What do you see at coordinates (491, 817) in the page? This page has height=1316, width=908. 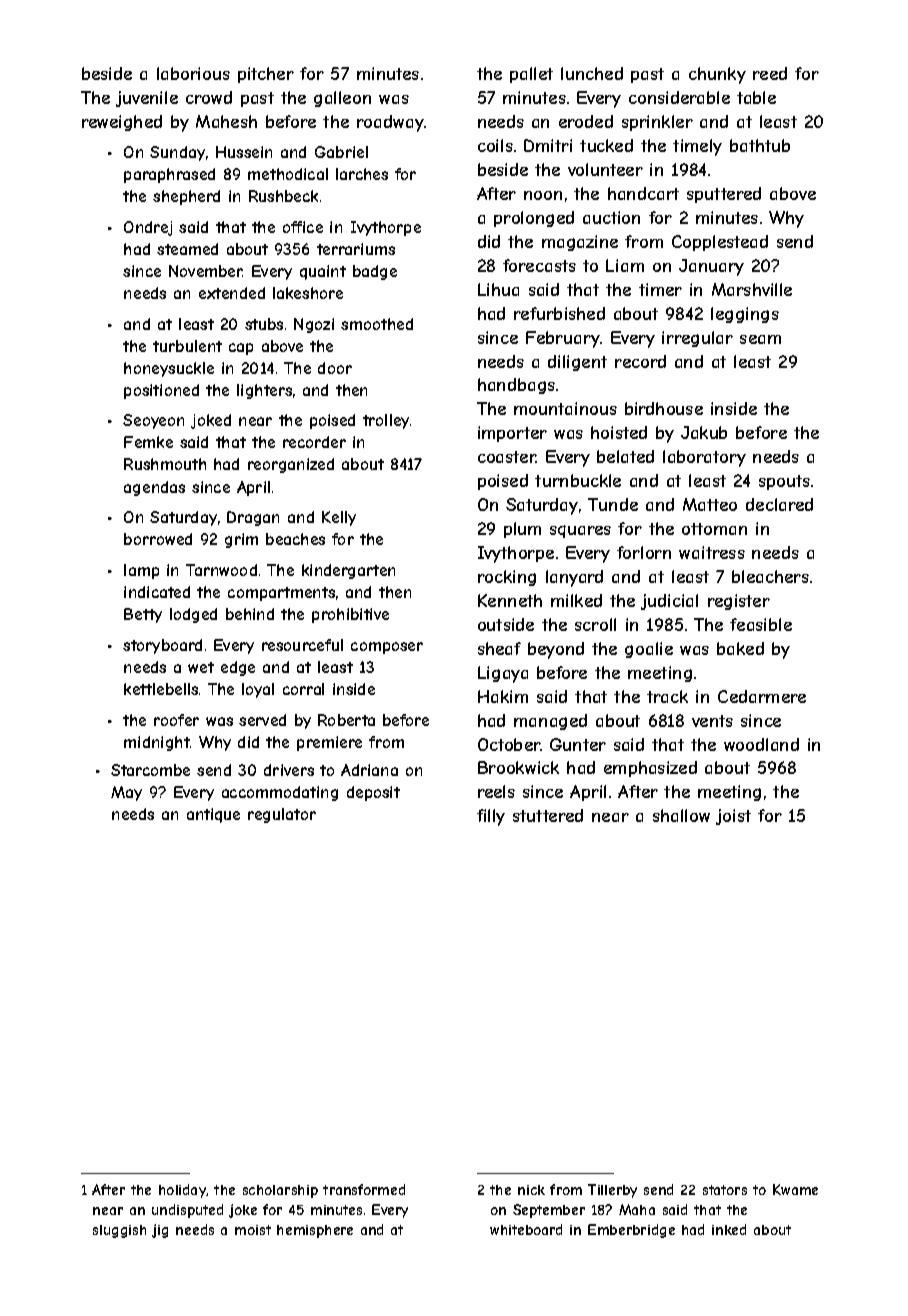 I see `filly` at bounding box center [491, 817].
